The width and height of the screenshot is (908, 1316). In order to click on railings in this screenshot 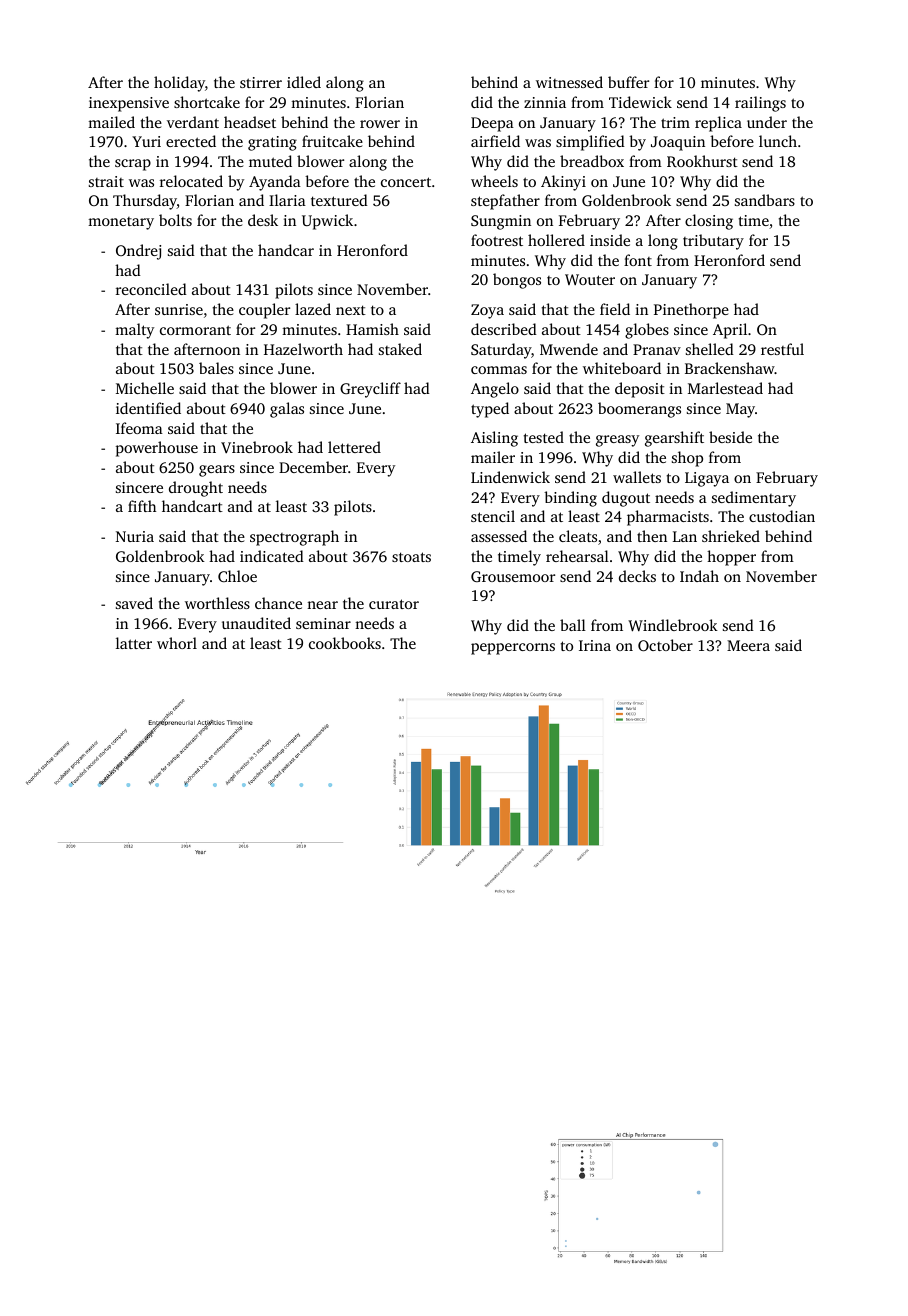, I will do `click(760, 104)`.
